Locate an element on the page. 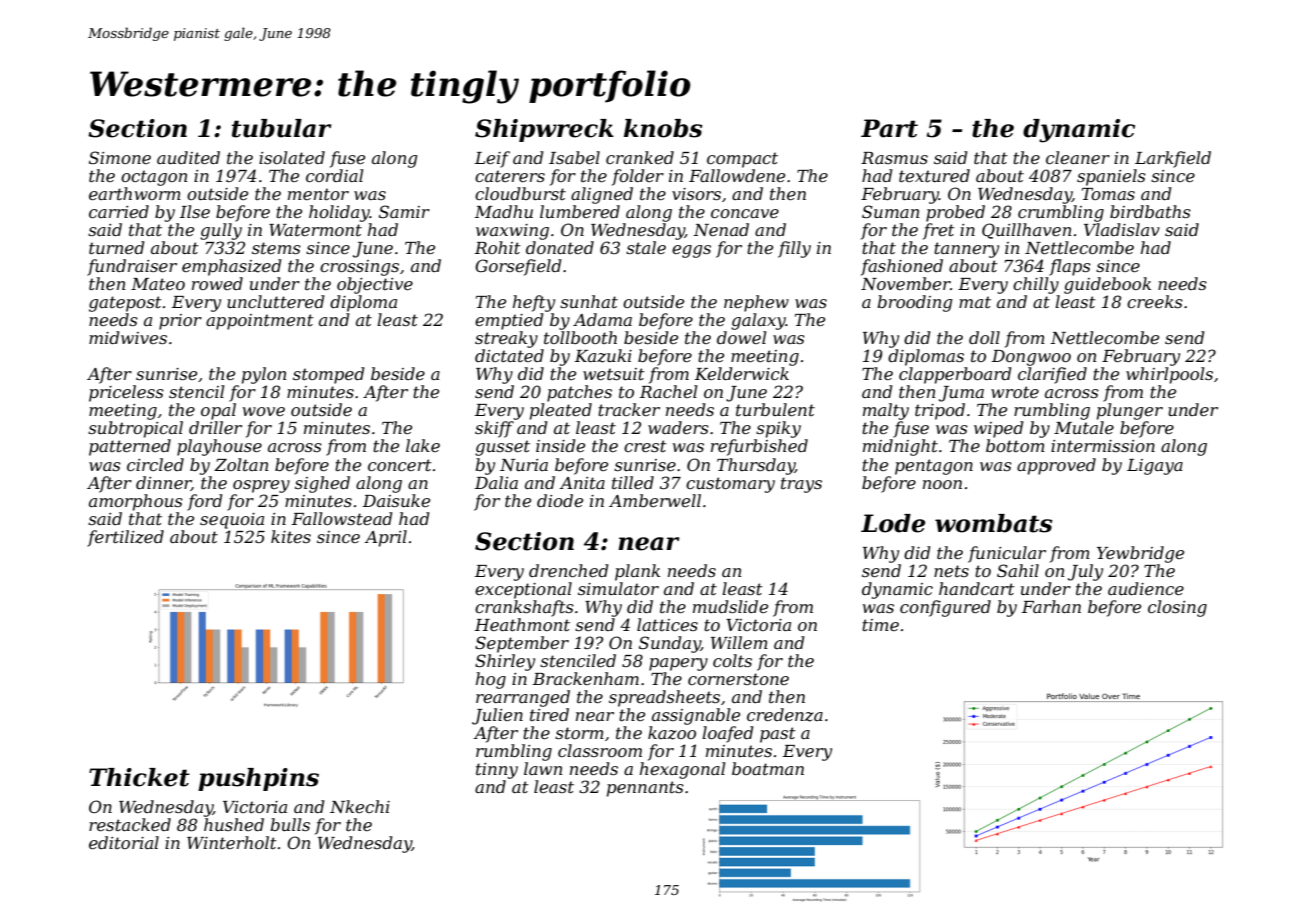 The image size is (1308, 924). pennants is located at coordinates (645, 789).
